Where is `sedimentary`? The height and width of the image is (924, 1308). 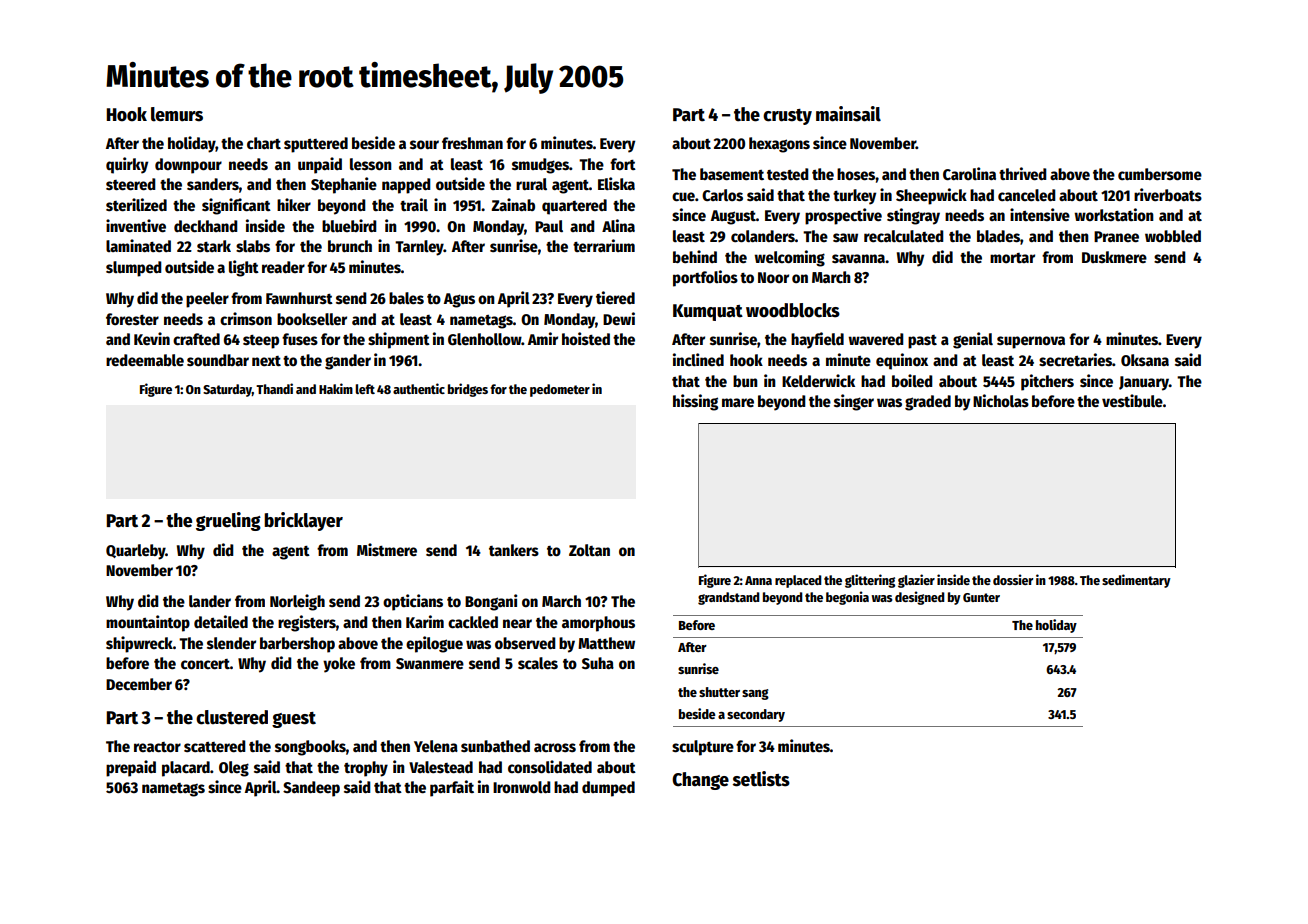 sedimentary is located at coordinates (1136, 581).
